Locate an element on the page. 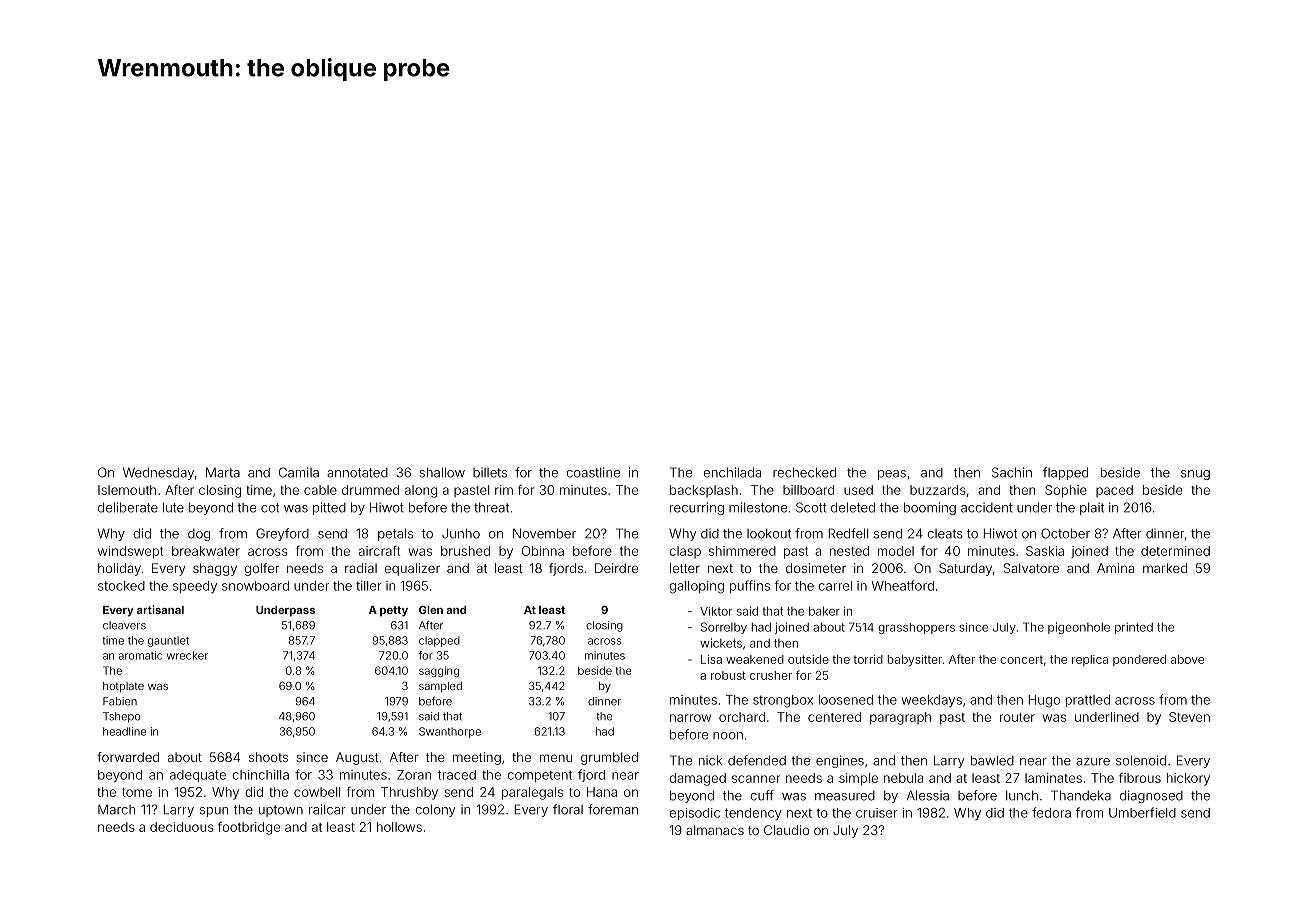 The width and height of the document is (1308, 924). adequate is located at coordinates (198, 776).
